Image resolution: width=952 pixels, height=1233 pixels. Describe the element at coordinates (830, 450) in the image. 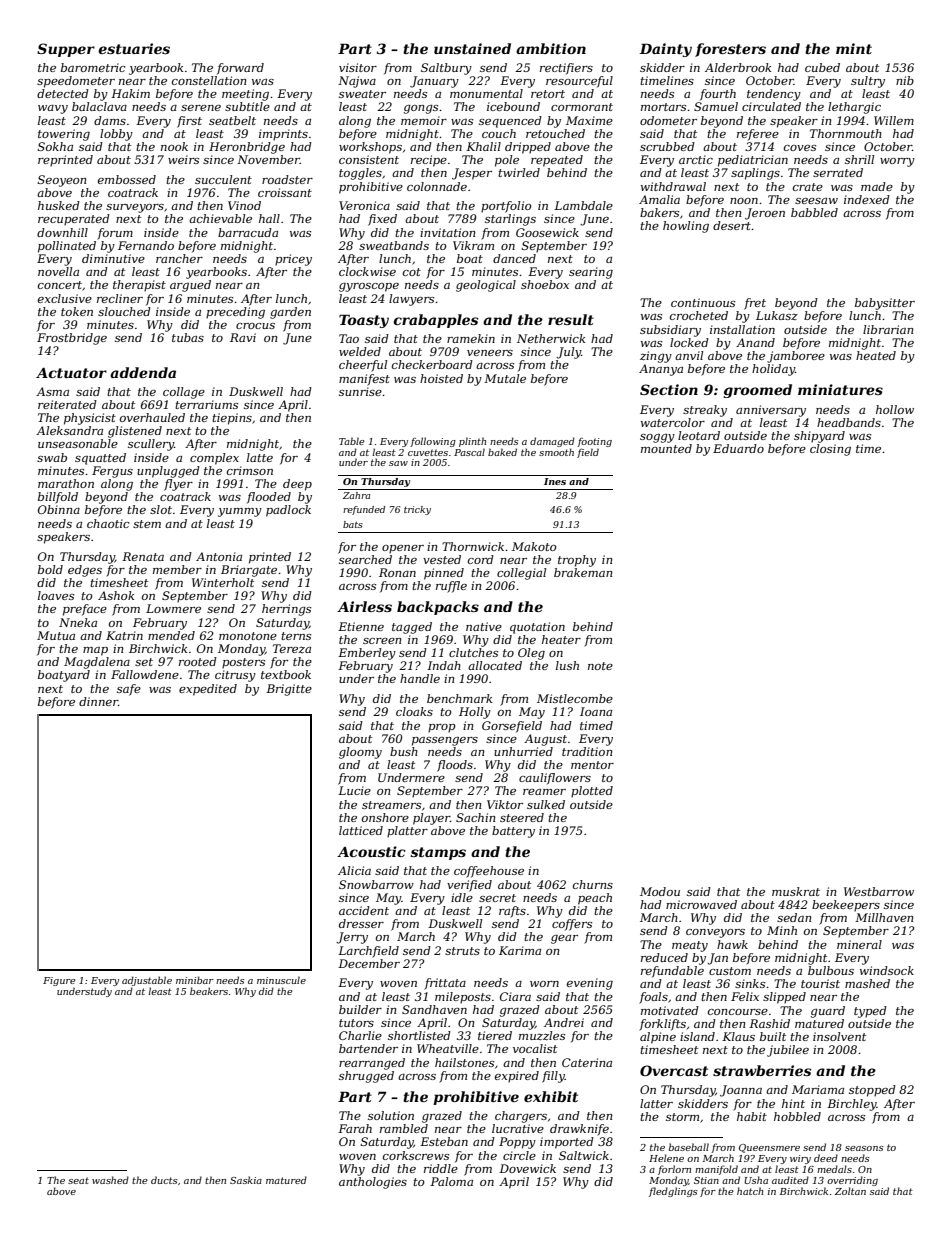

I see `closing` at that location.
